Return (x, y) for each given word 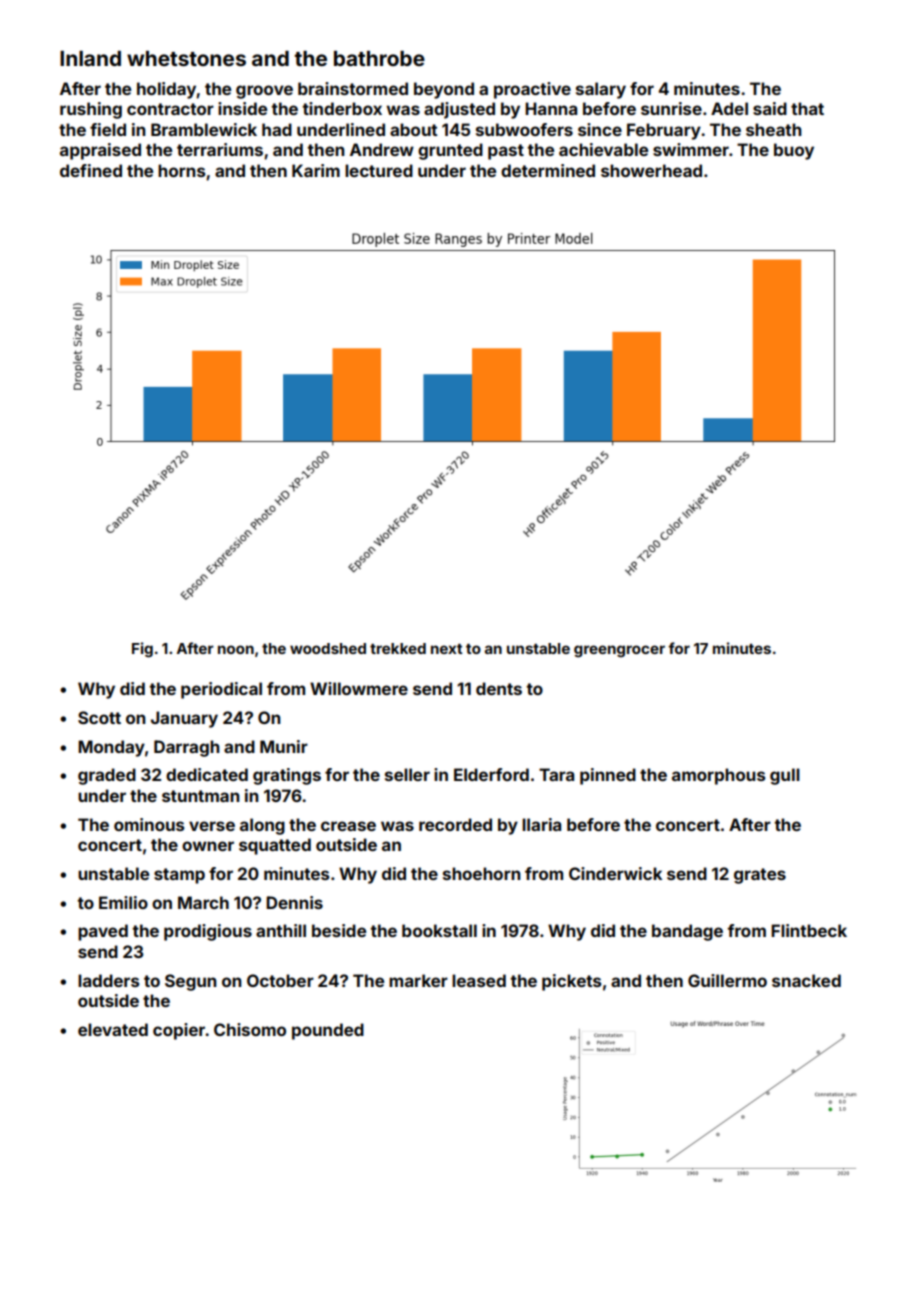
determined (548, 170)
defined (91, 170)
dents (499, 688)
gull (785, 776)
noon (236, 649)
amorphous (719, 776)
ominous (149, 824)
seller (407, 774)
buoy (794, 151)
